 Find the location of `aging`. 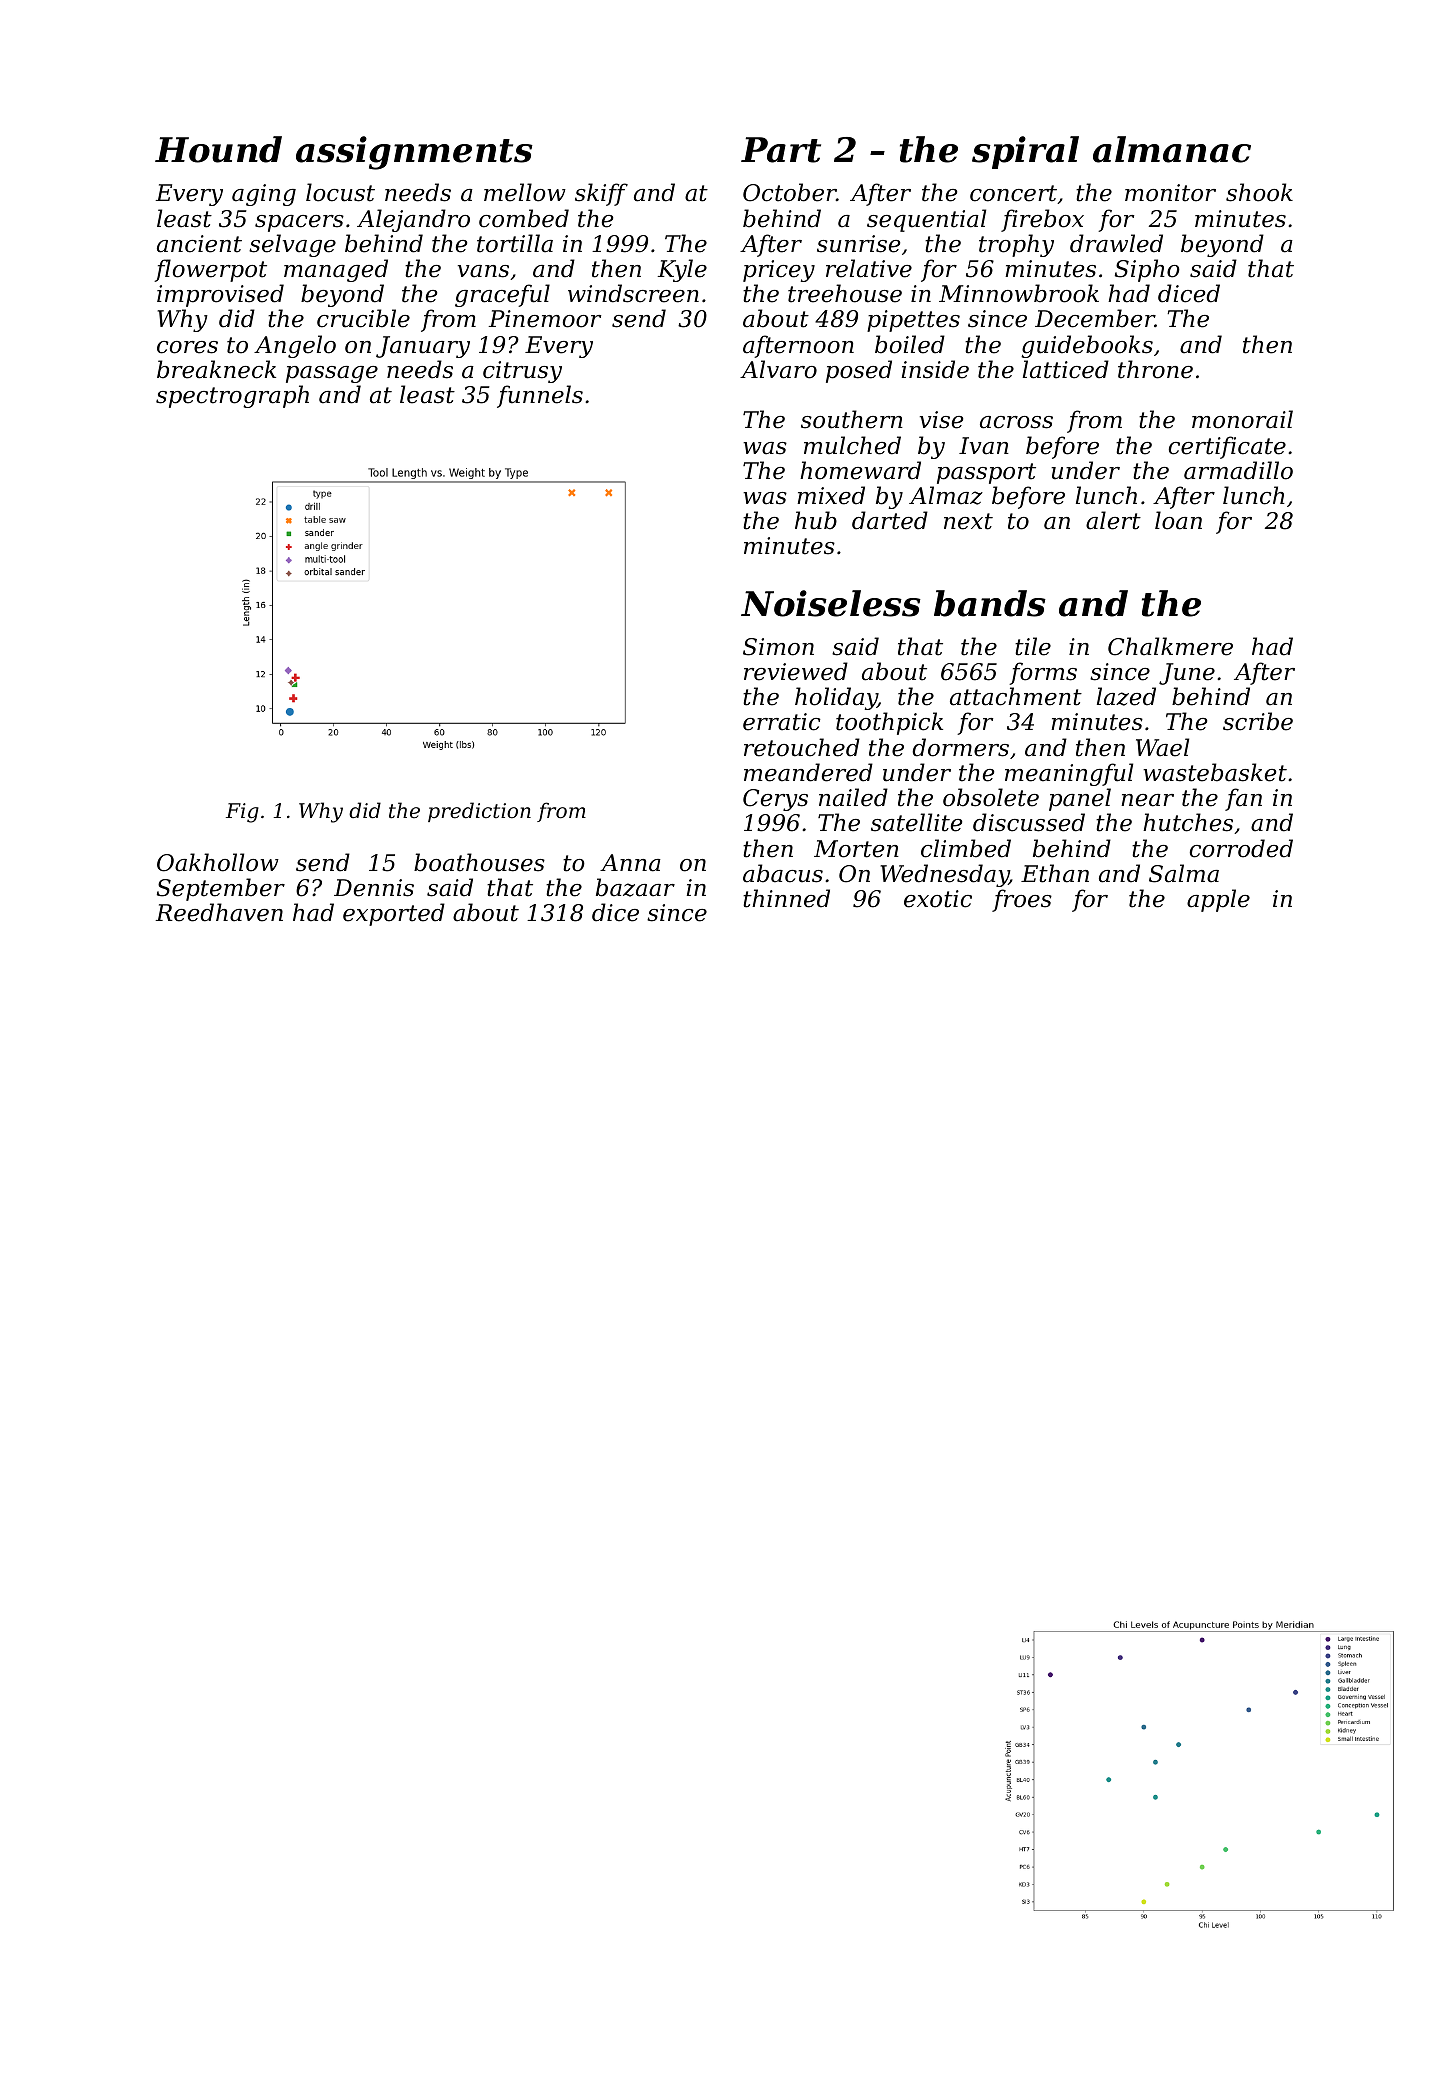

aging is located at coordinates (264, 195).
